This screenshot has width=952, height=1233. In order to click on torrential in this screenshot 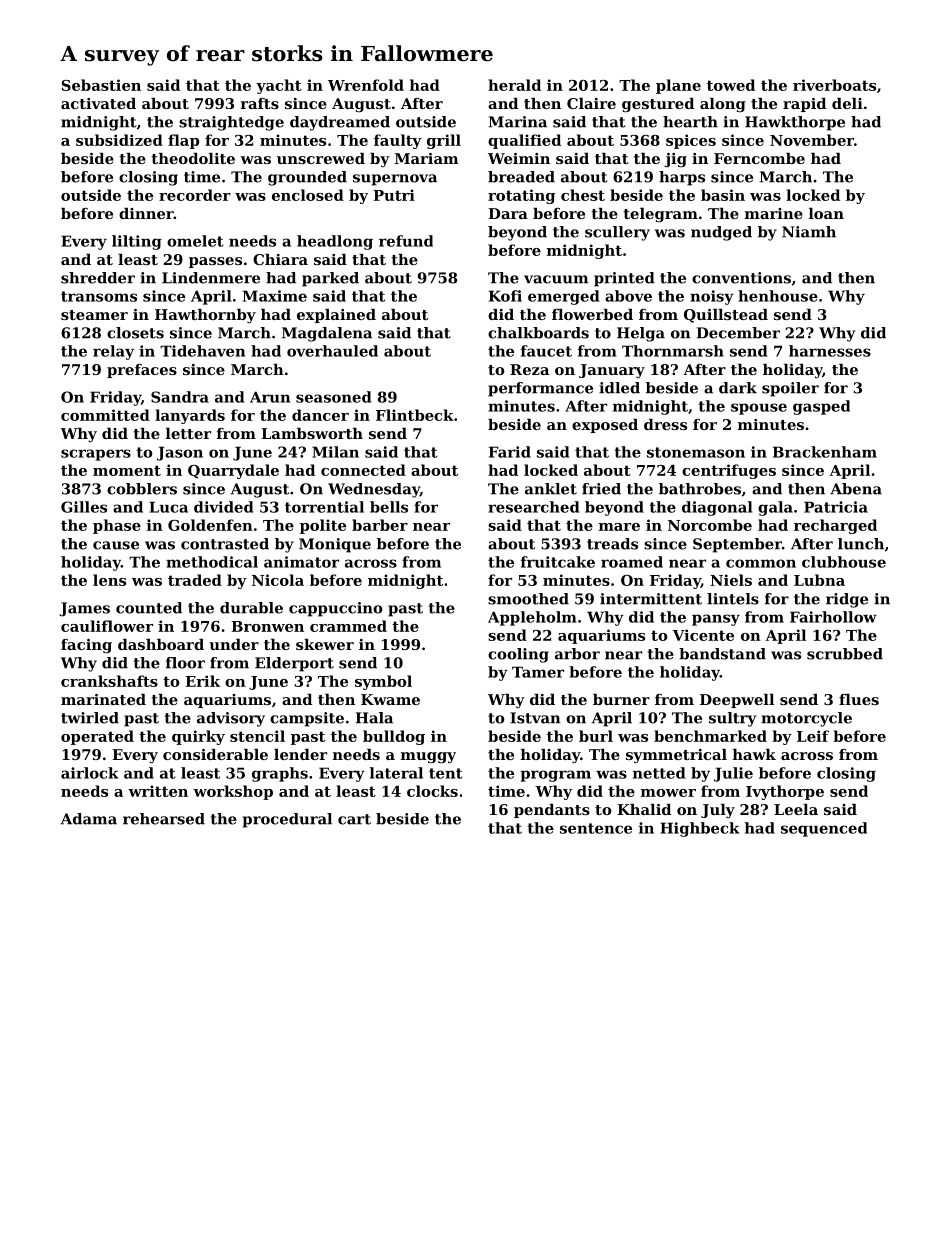, I will do `click(324, 507)`.
